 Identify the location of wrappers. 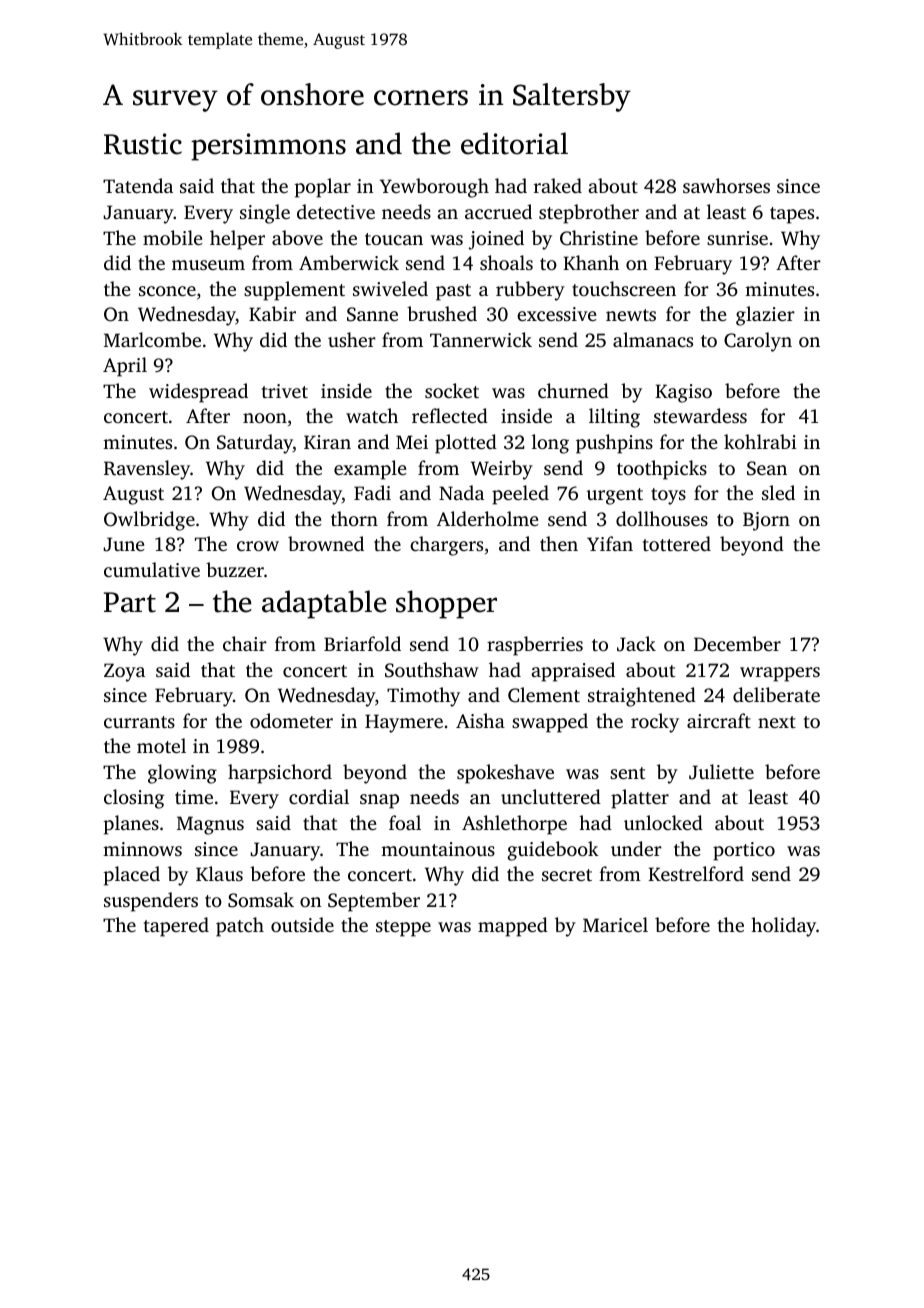
(780, 674).
